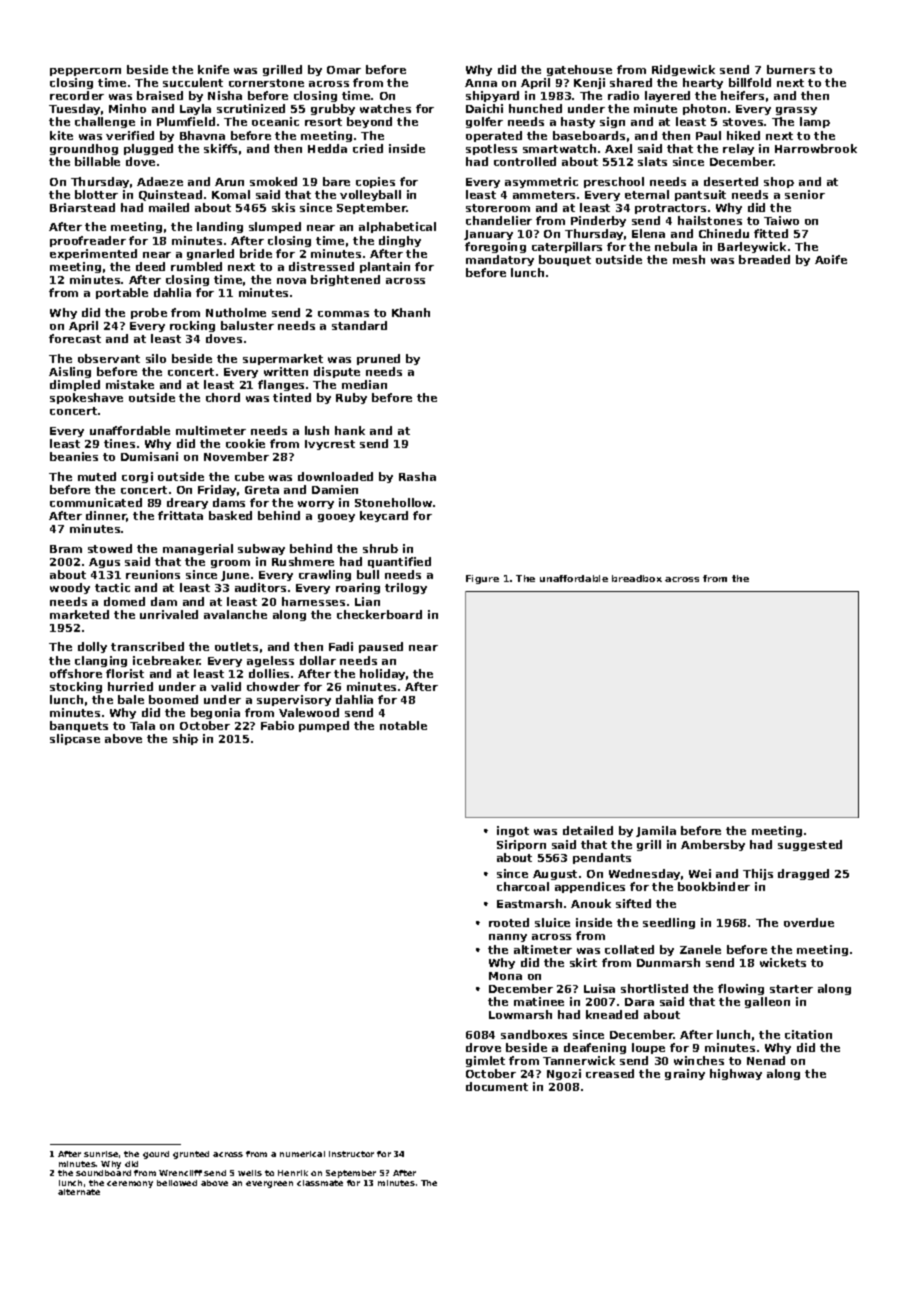 This screenshot has height=1316, width=908. Describe the element at coordinates (648, 233) in the screenshot. I see `Elena` at that location.
